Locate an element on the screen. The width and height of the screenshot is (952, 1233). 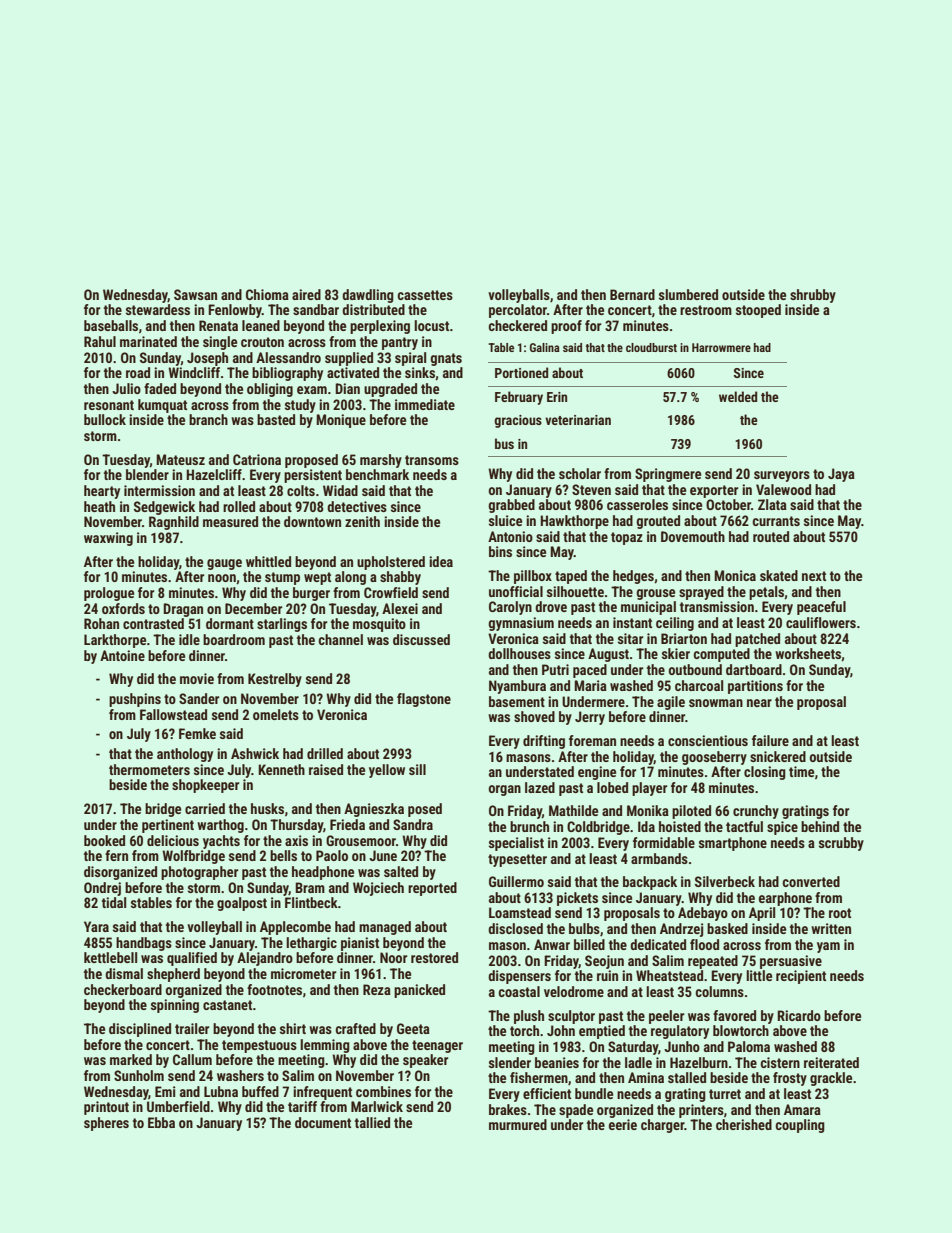
near is located at coordinates (759, 703).
